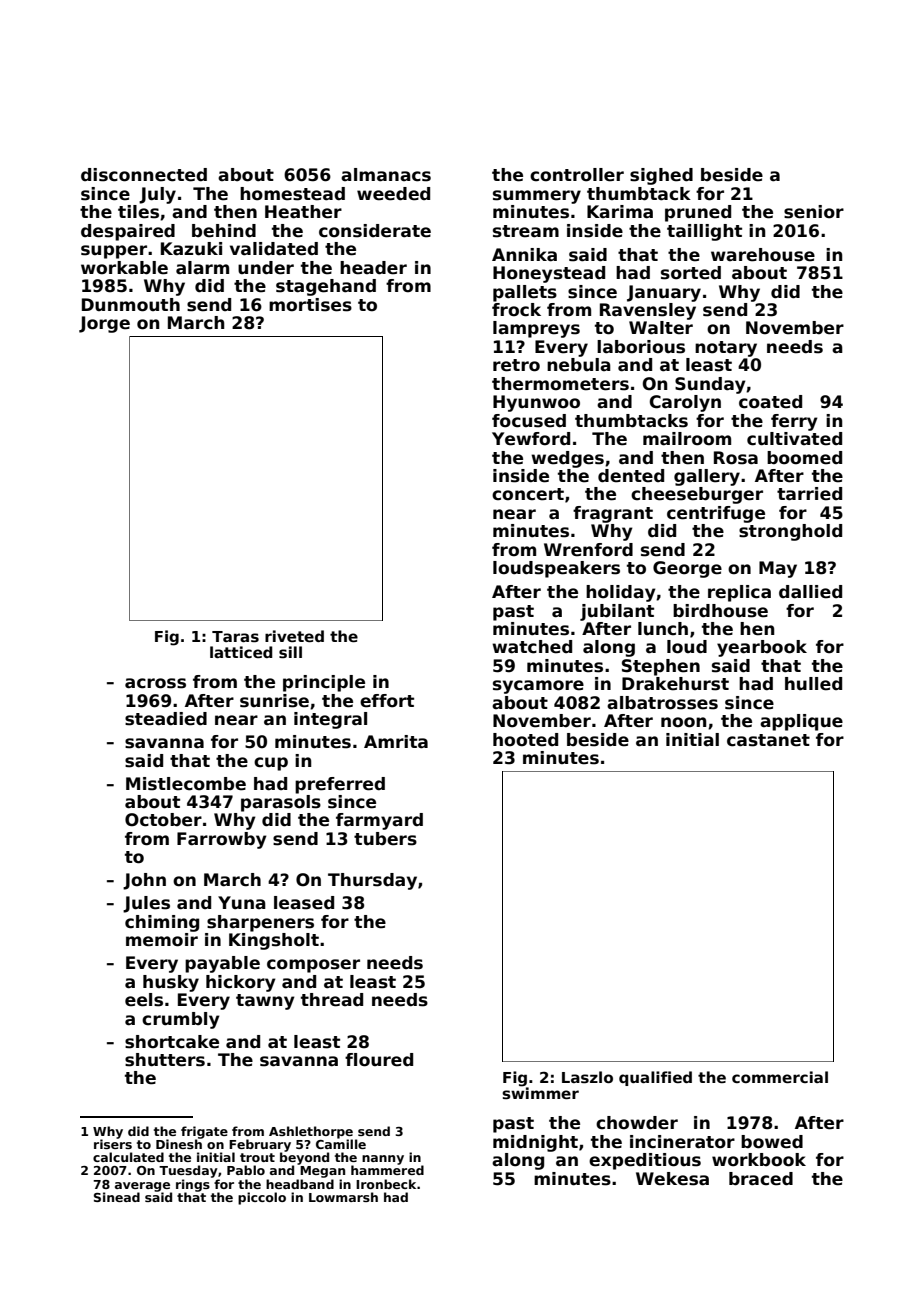 The height and width of the screenshot is (1311, 924). What do you see at coordinates (531, 439) in the screenshot?
I see `Yewford` at bounding box center [531, 439].
